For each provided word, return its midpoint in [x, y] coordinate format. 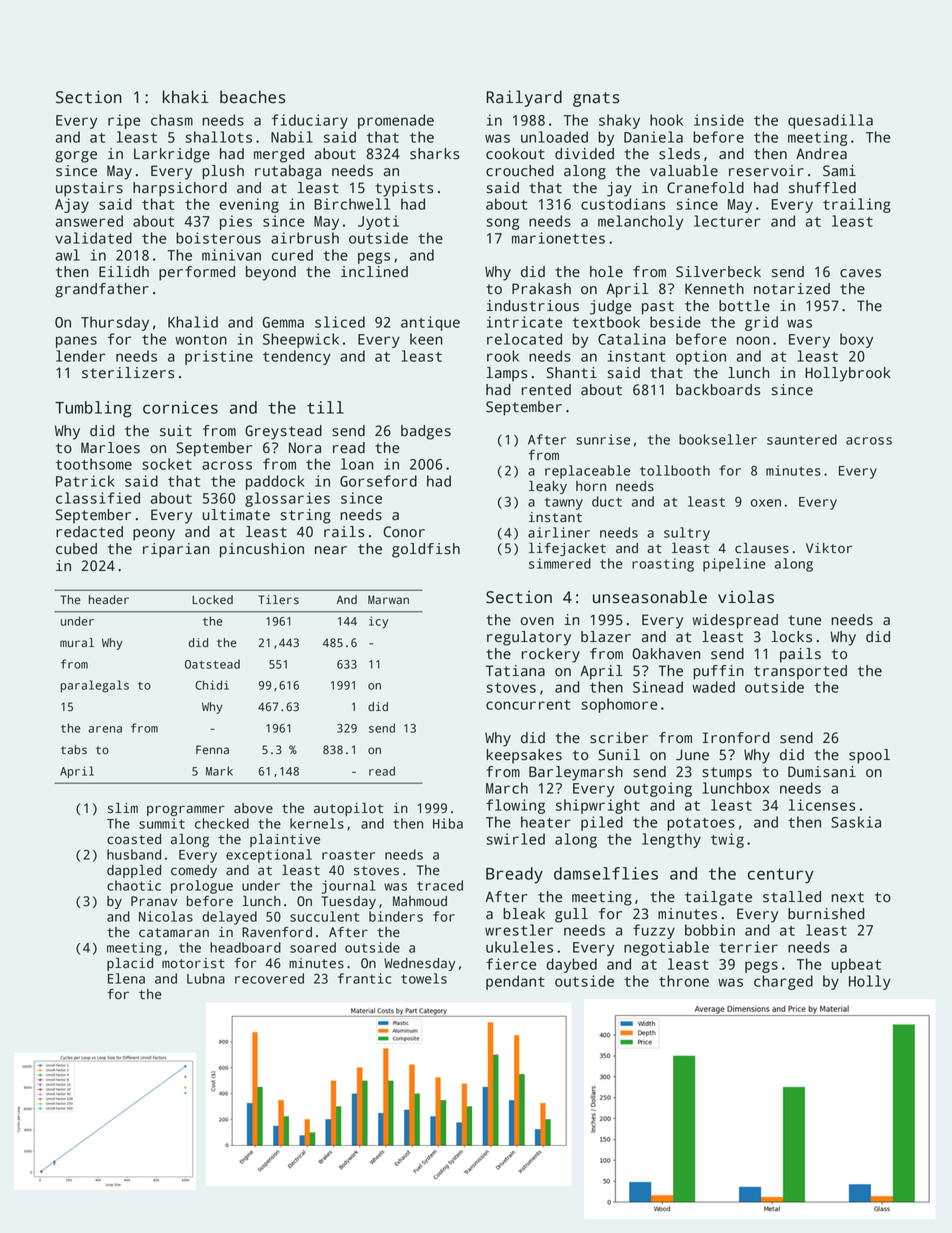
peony [154, 535]
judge [611, 307]
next [847, 897]
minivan [231, 255]
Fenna [212, 750]
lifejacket [567, 549]
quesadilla [830, 121]
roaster [348, 855]
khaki [186, 97]
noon [753, 340]
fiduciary [310, 121]
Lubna [206, 978]
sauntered [802, 439]
